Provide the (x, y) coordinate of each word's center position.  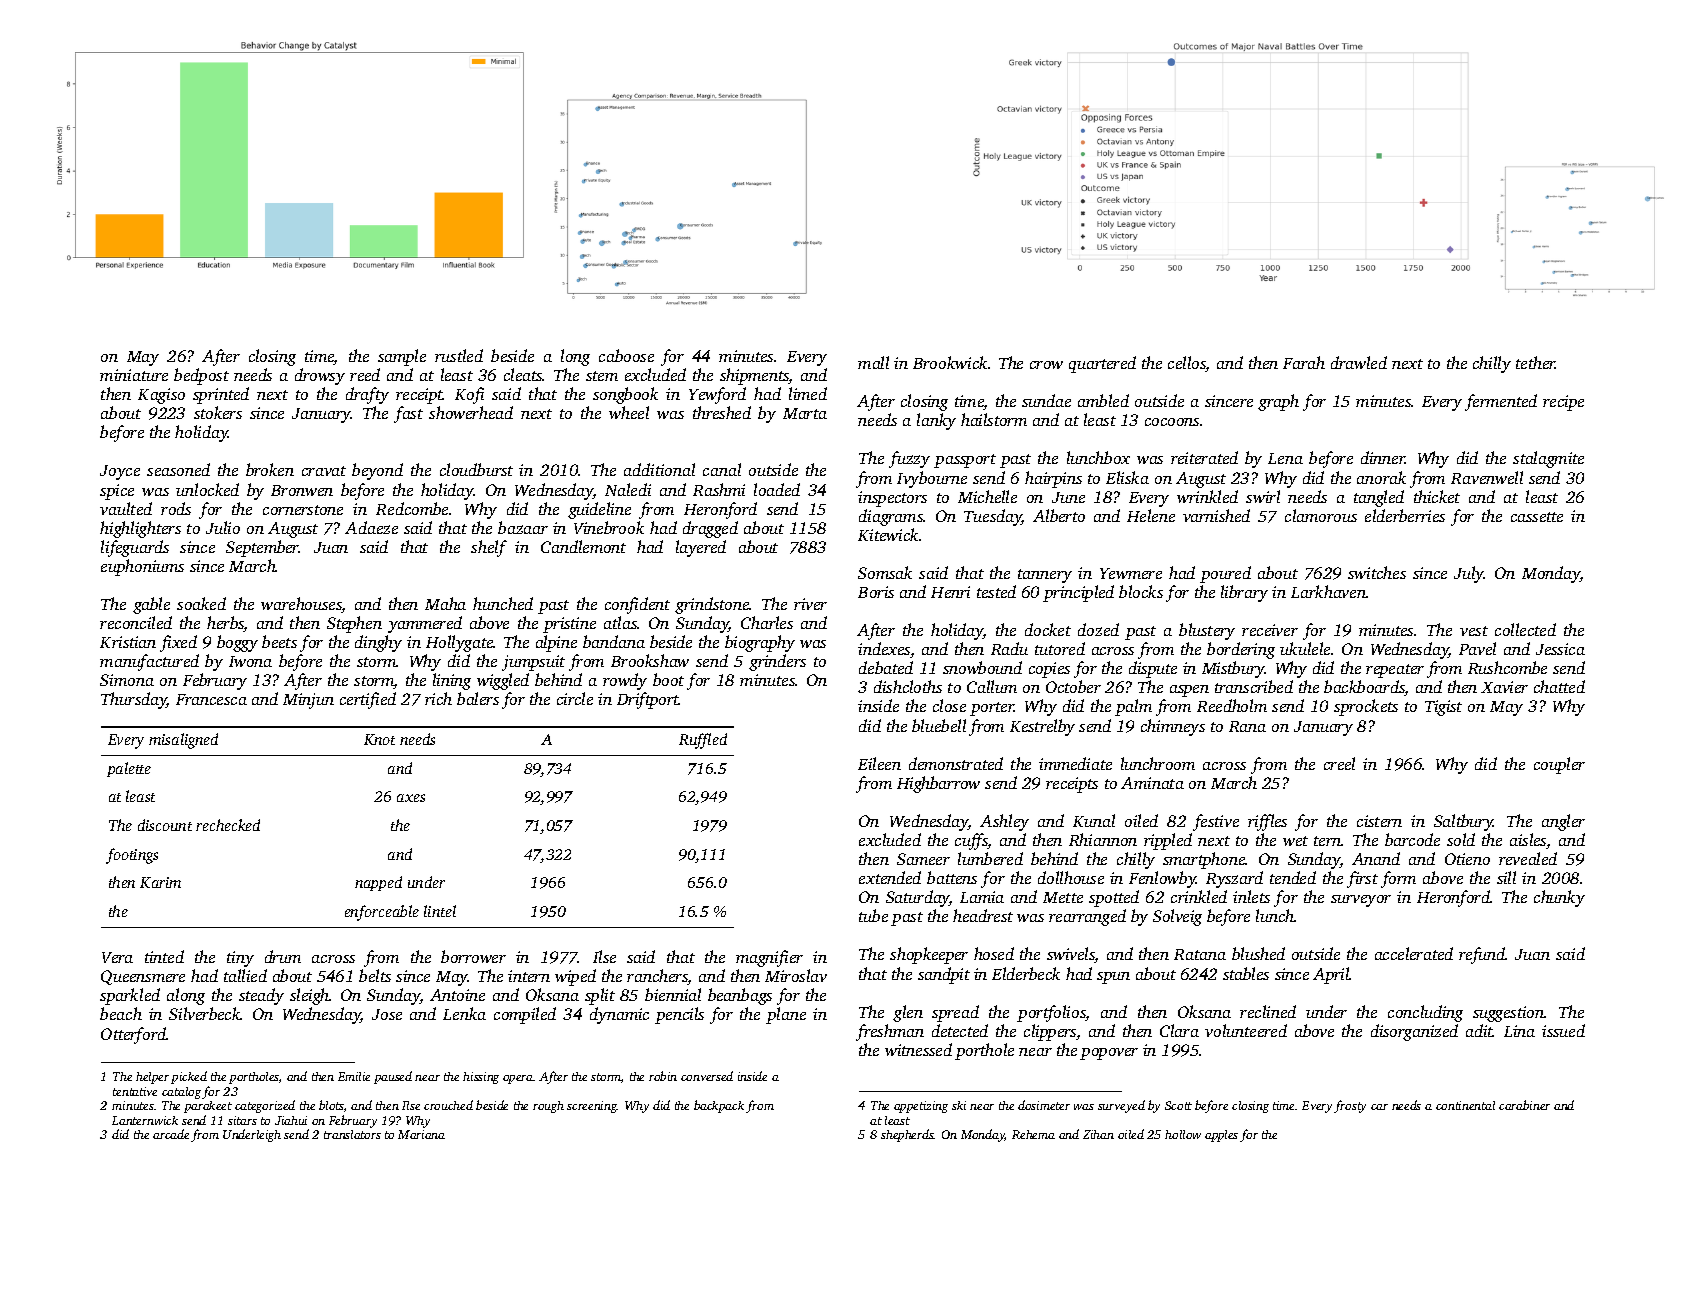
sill (1506, 877)
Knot (379, 739)
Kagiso (161, 396)
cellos (1187, 364)
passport (965, 461)
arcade (171, 1134)
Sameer (923, 859)
